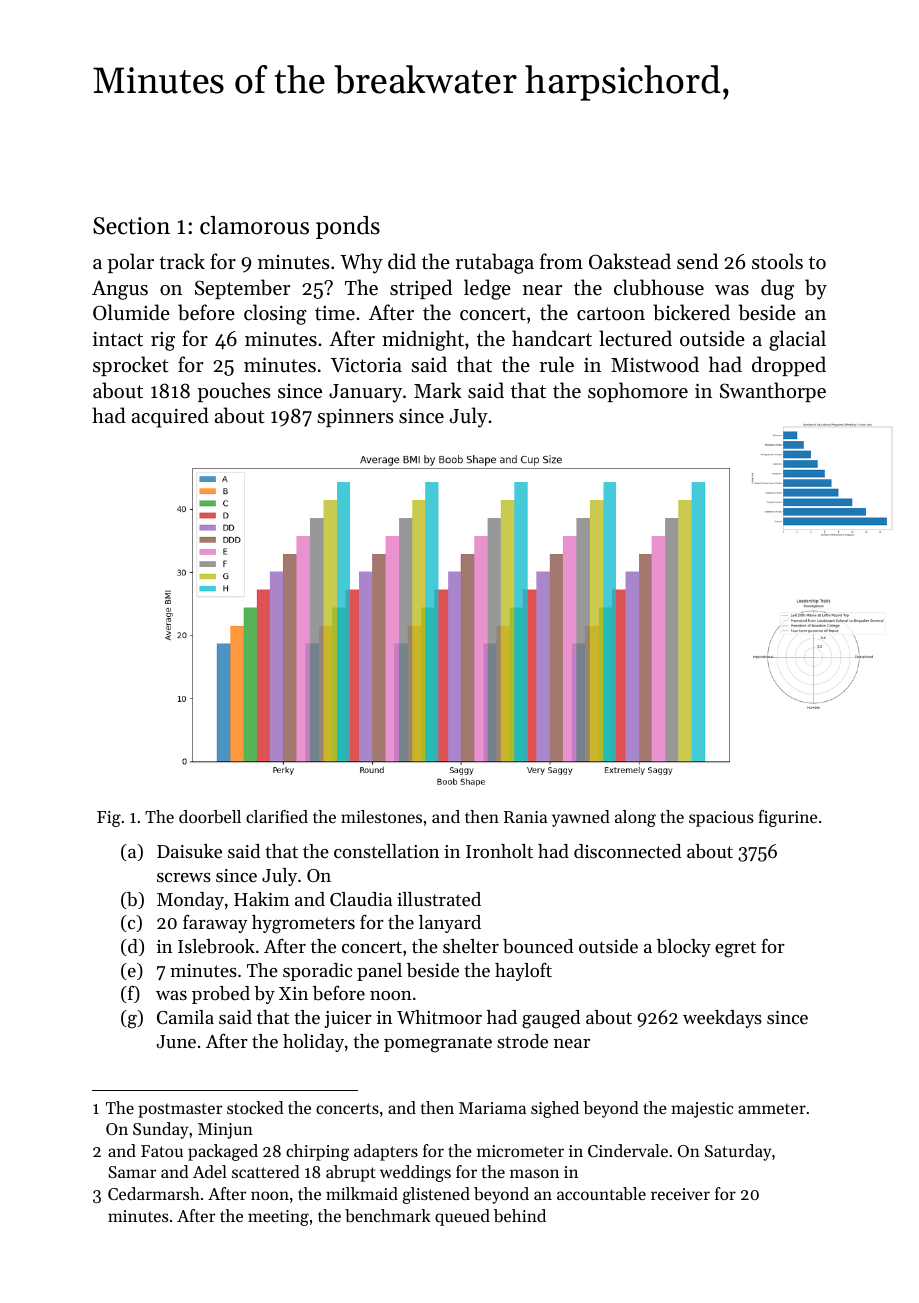  Describe the element at coordinates (254, 225) in the screenshot. I see `clamorous` at that location.
